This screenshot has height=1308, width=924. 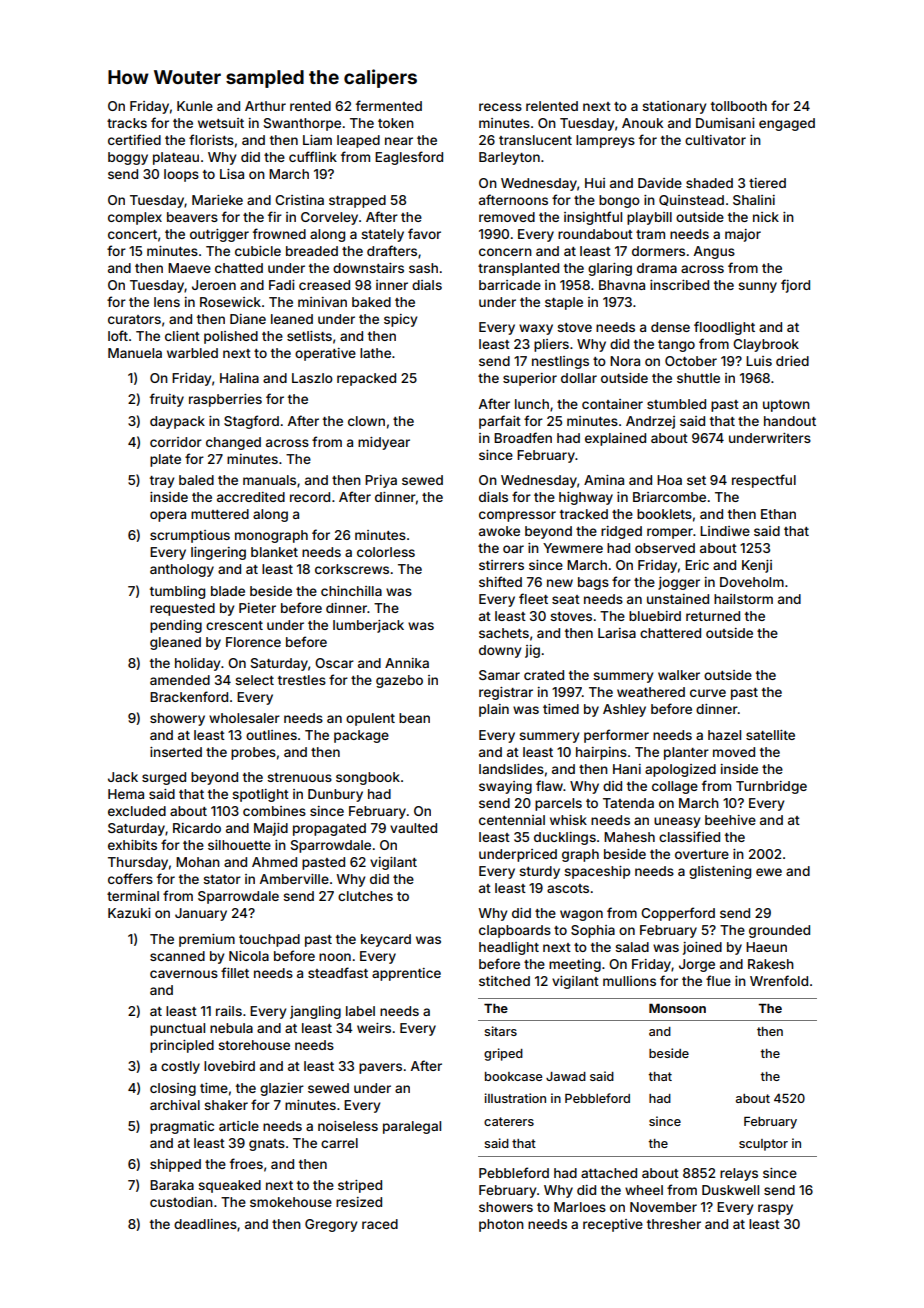 What do you see at coordinates (715, 140) in the screenshot?
I see `cultivator` at bounding box center [715, 140].
